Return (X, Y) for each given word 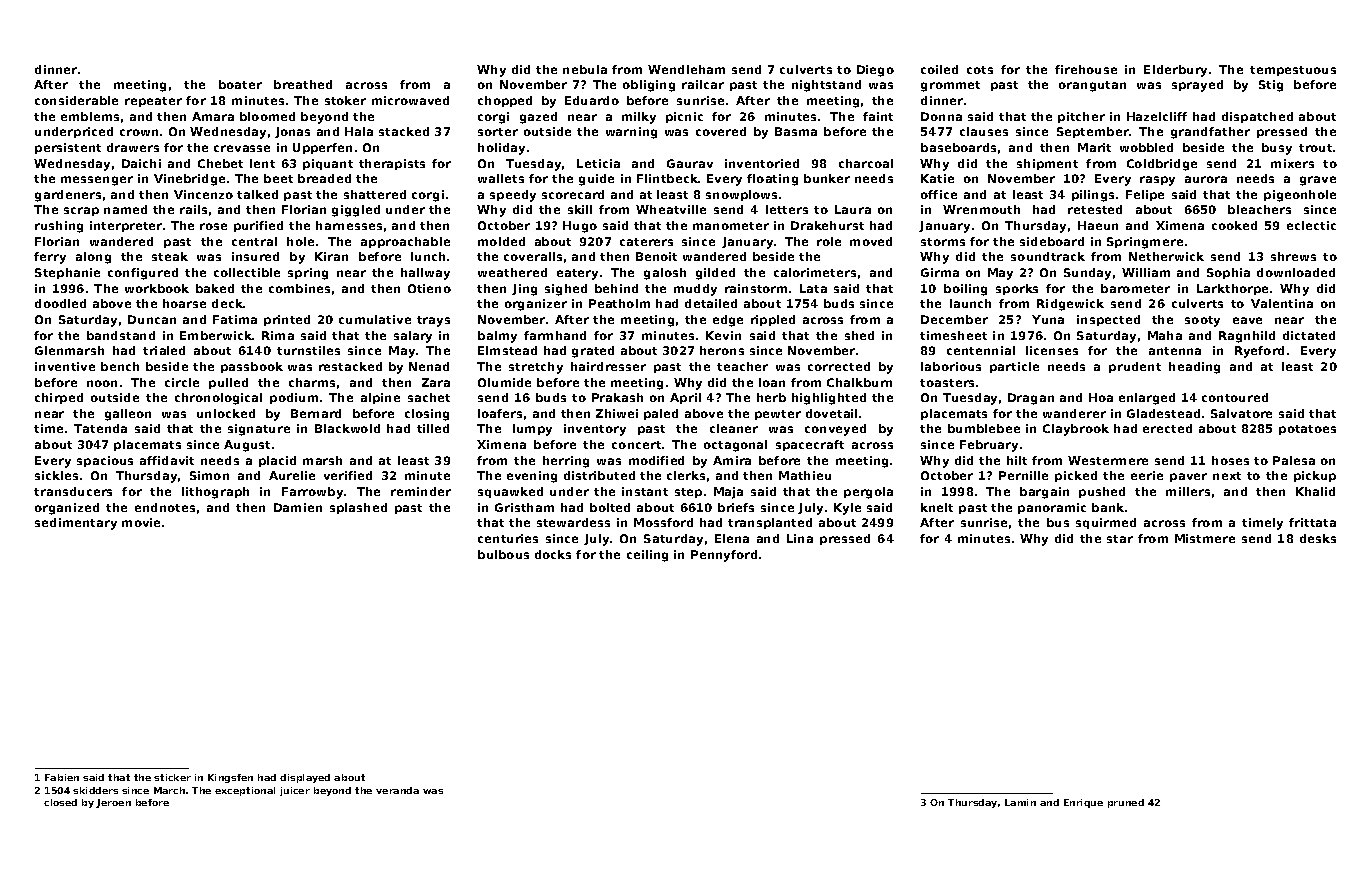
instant (645, 491)
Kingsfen (230, 778)
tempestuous (1293, 71)
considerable (76, 100)
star (1120, 539)
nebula (585, 69)
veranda (397, 790)
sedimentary (76, 524)
